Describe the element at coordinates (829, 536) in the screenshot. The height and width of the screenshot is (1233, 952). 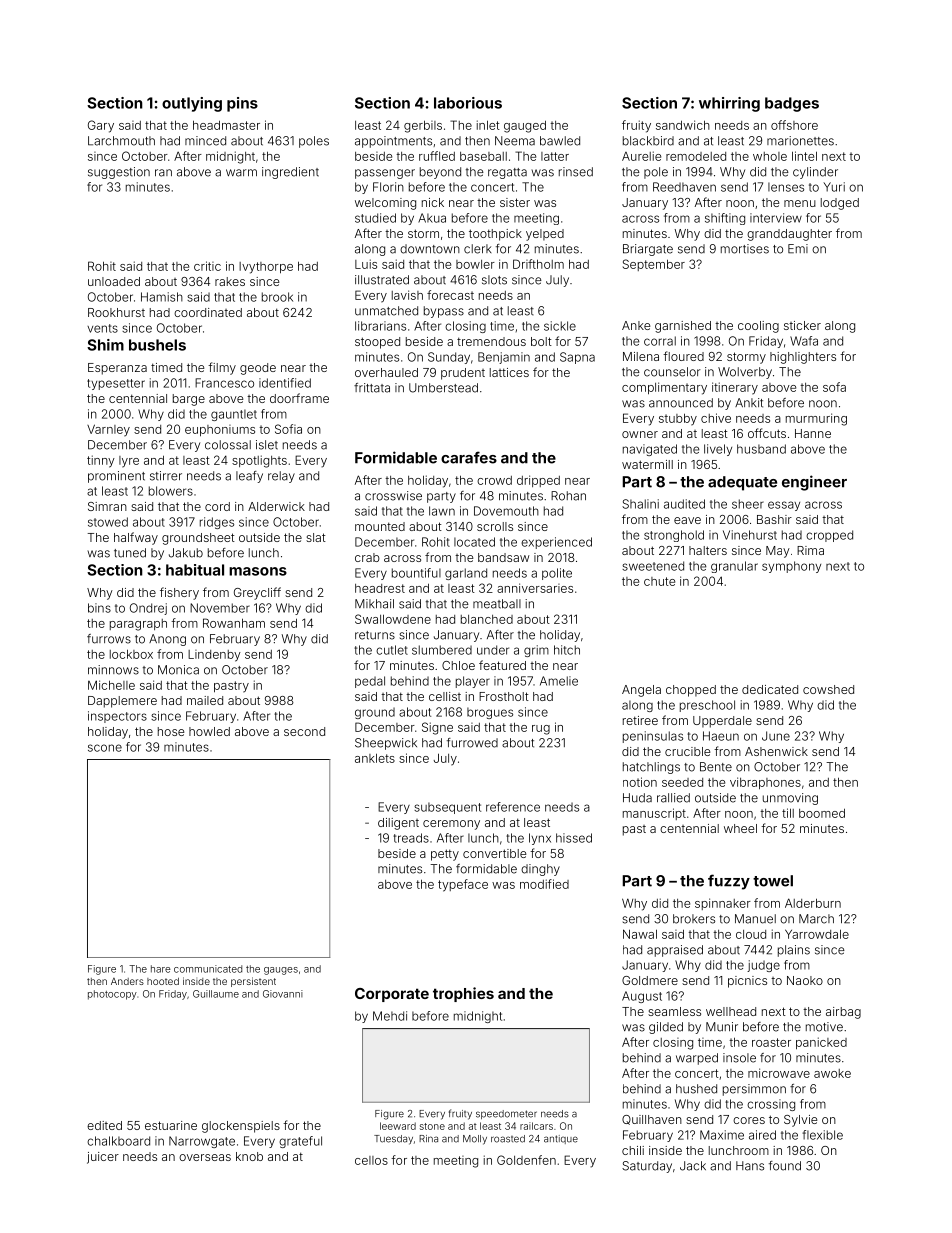
I see `cropped` at that location.
